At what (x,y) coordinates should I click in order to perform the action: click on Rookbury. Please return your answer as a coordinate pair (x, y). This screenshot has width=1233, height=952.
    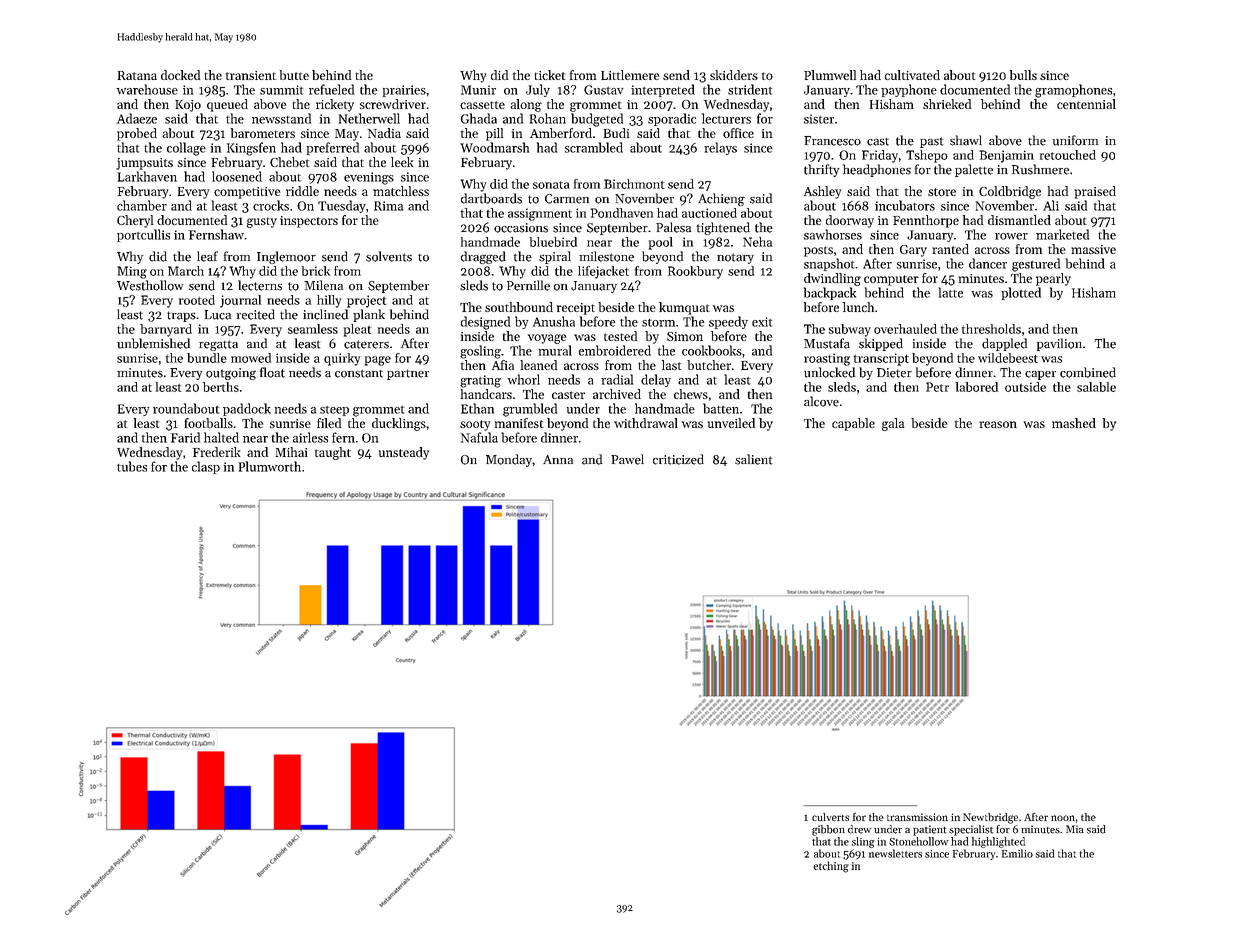
    Looking at the image, I should click on (695, 272).
